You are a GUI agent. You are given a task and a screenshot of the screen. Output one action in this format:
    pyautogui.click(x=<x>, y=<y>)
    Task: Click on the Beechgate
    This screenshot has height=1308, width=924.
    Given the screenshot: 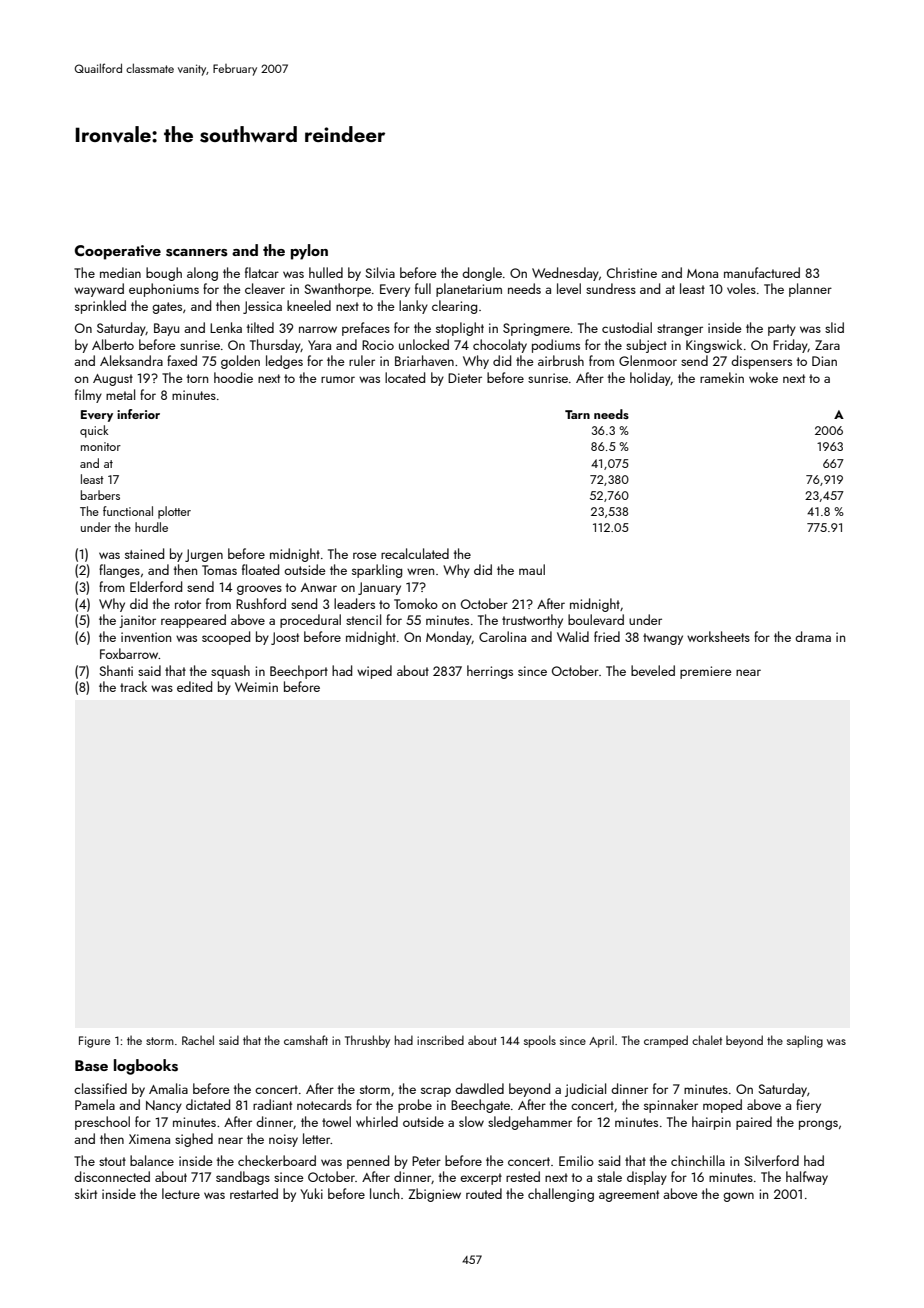 What is the action you would take?
    pyautogui.click(x=480, y=1106)
